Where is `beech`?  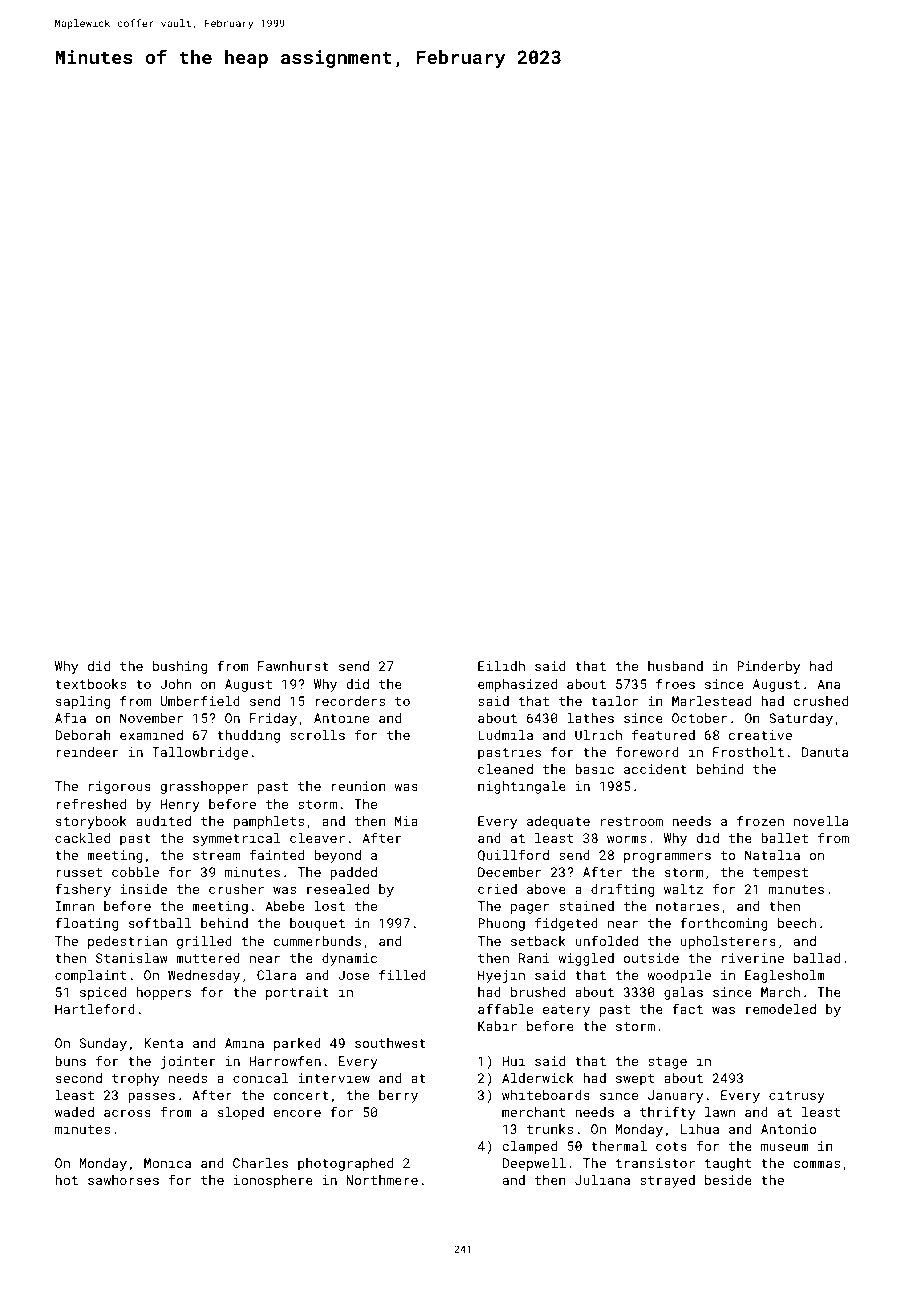
beech is located at coordinates (797, 923).
